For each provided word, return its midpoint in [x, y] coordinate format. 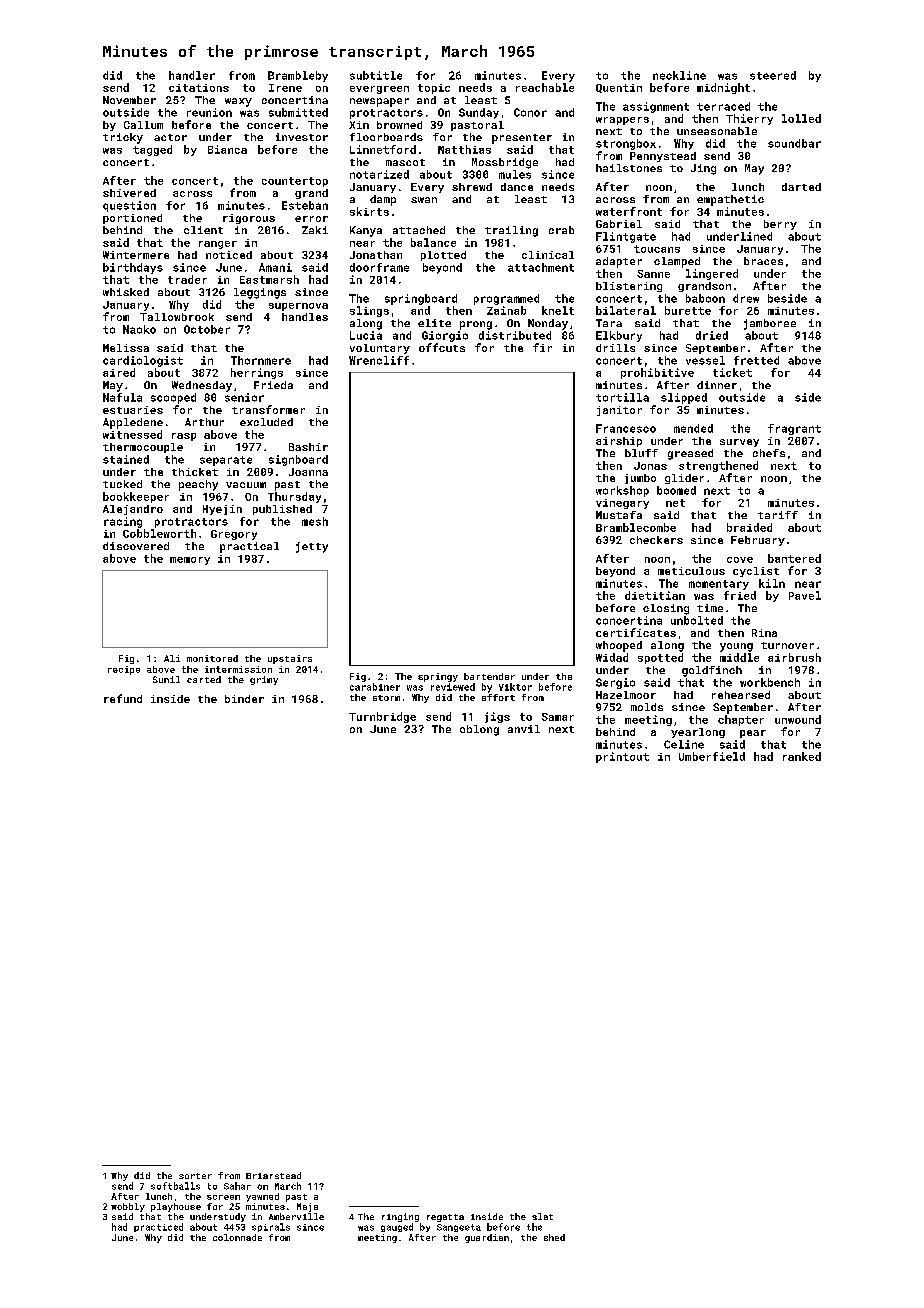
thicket [195, 472]
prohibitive [657, 373]
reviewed [453, 687]
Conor [530, 112]
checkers [656, 540]
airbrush [794, 657]
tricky [123, 138]
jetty [312, 547]
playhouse [176, 1207]
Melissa [126, 348]
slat [542, 1216]
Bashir [308, 447]
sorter [195, 1176]
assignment [656, 107]
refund [123, 698]
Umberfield [712, 756]
